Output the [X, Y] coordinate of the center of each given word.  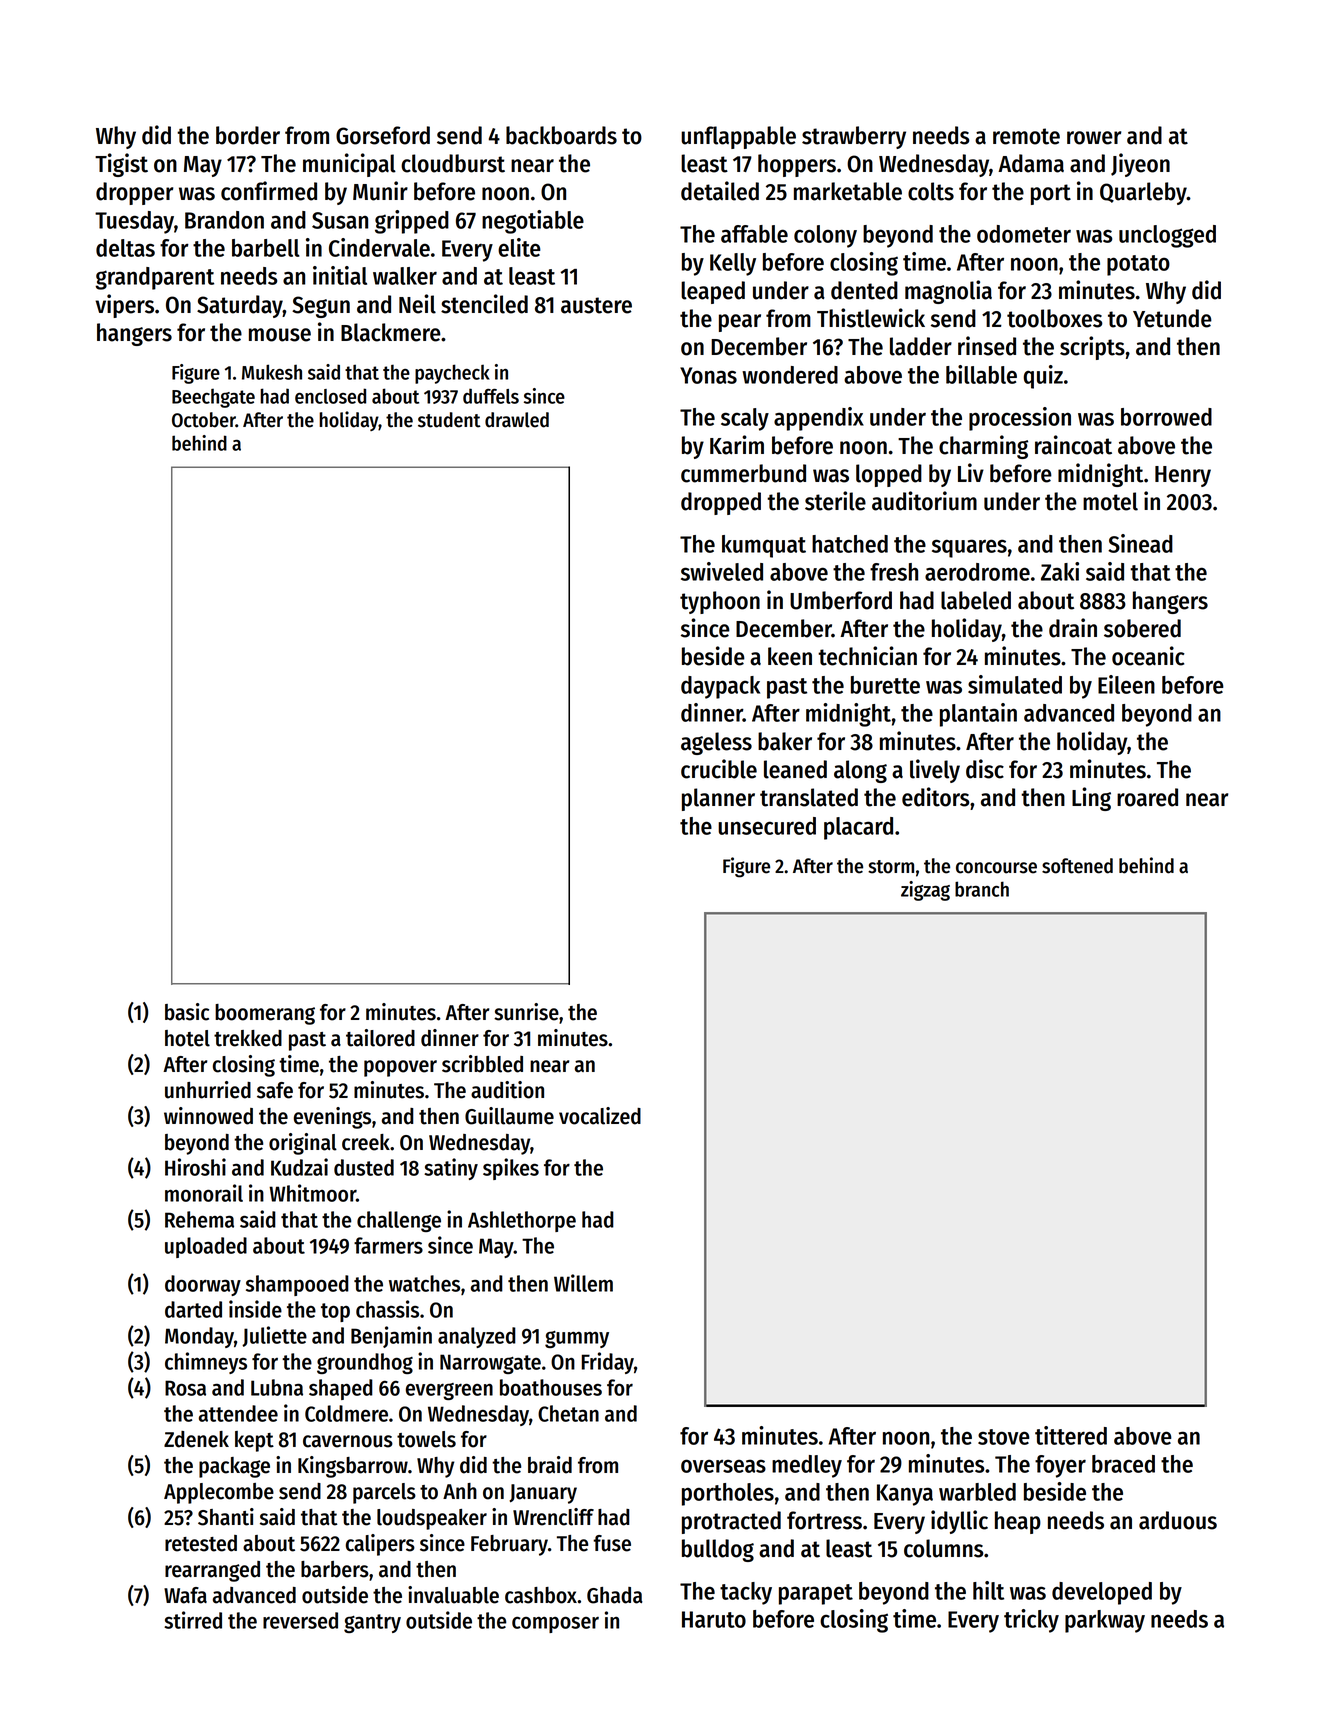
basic [187, 1012]
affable [754, 234]
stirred [193, 1620]
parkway [1105, 1621]
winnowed [208, 1116]
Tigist [121, 165]
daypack [720, 687]
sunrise [526, 1012]
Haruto [714, 1619]
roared [1147, 797]
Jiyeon [1140, 165]
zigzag [925, 891]
